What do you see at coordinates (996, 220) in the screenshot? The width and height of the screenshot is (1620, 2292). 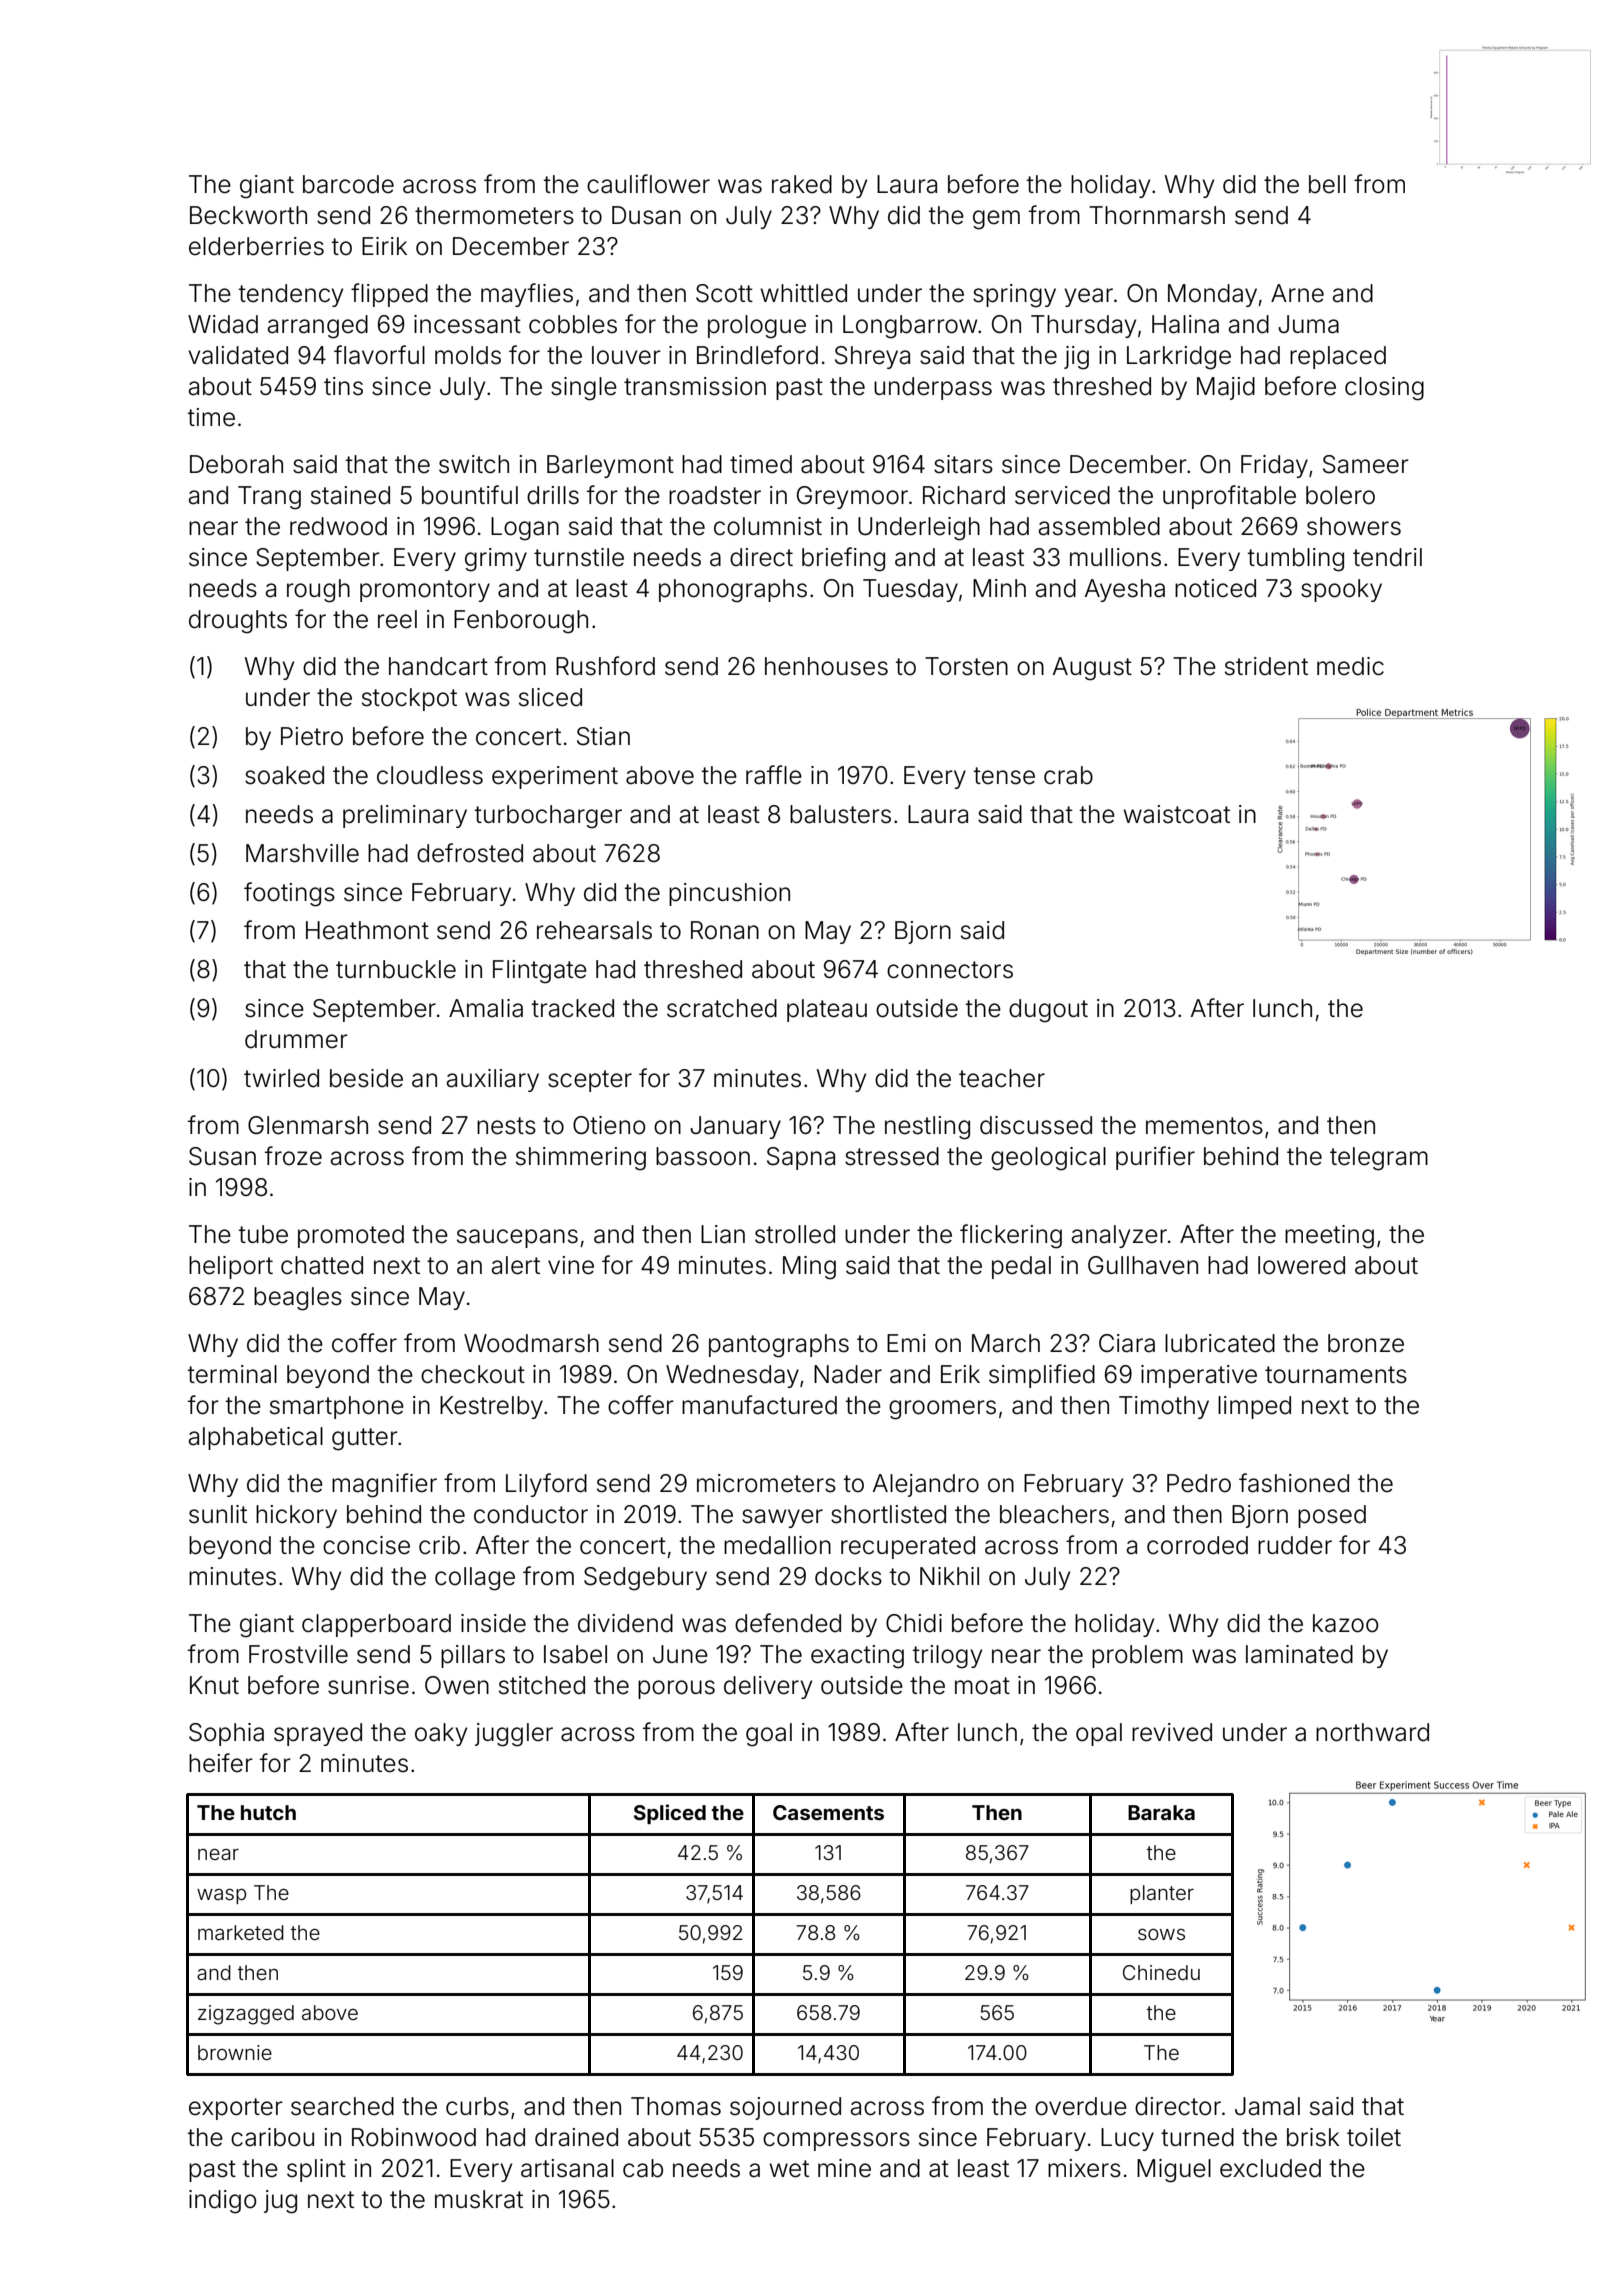 I see `gem` at bounding box center [996, 220].
